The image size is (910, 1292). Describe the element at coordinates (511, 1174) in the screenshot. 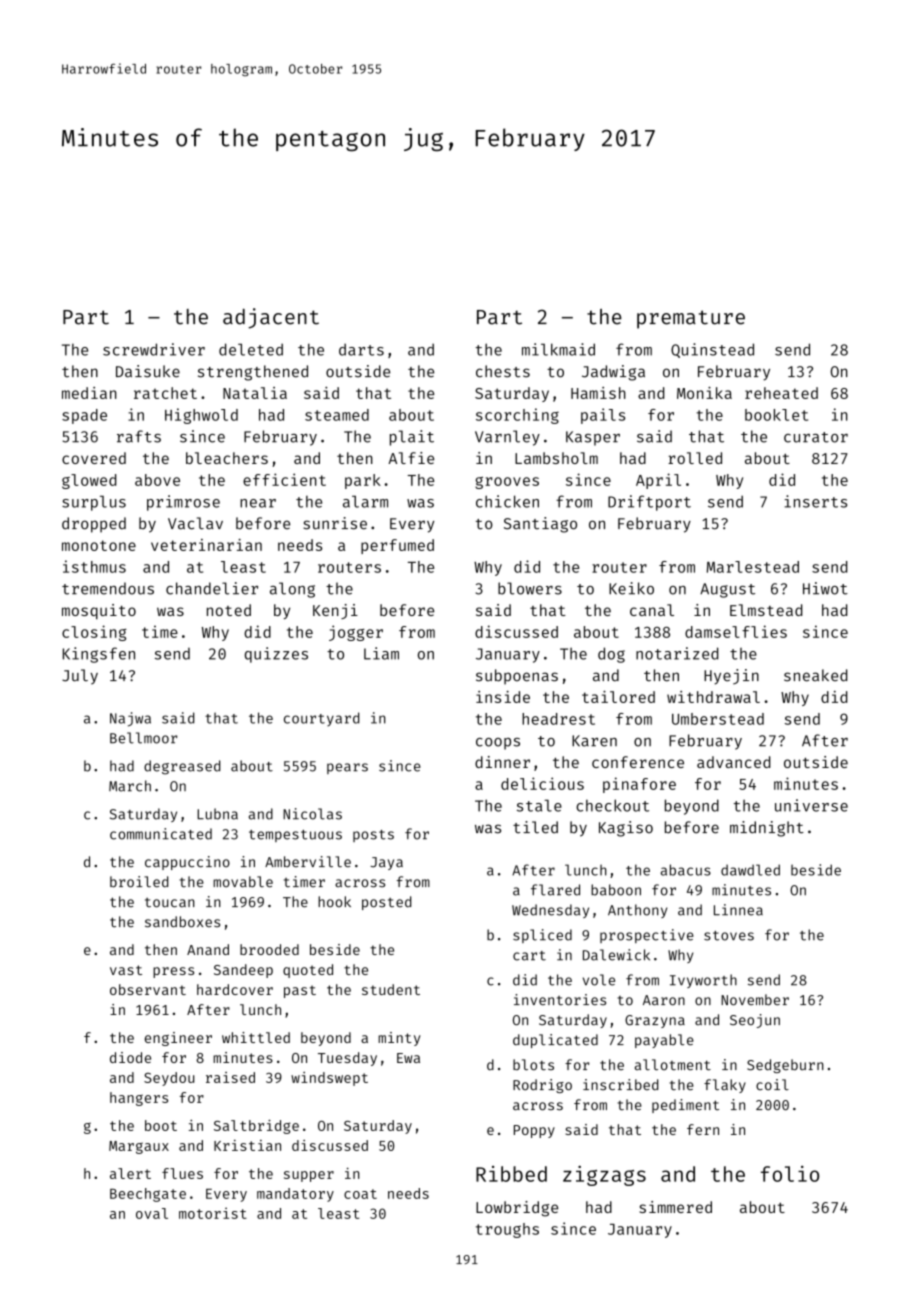

I see `Ribbed` at that location.
